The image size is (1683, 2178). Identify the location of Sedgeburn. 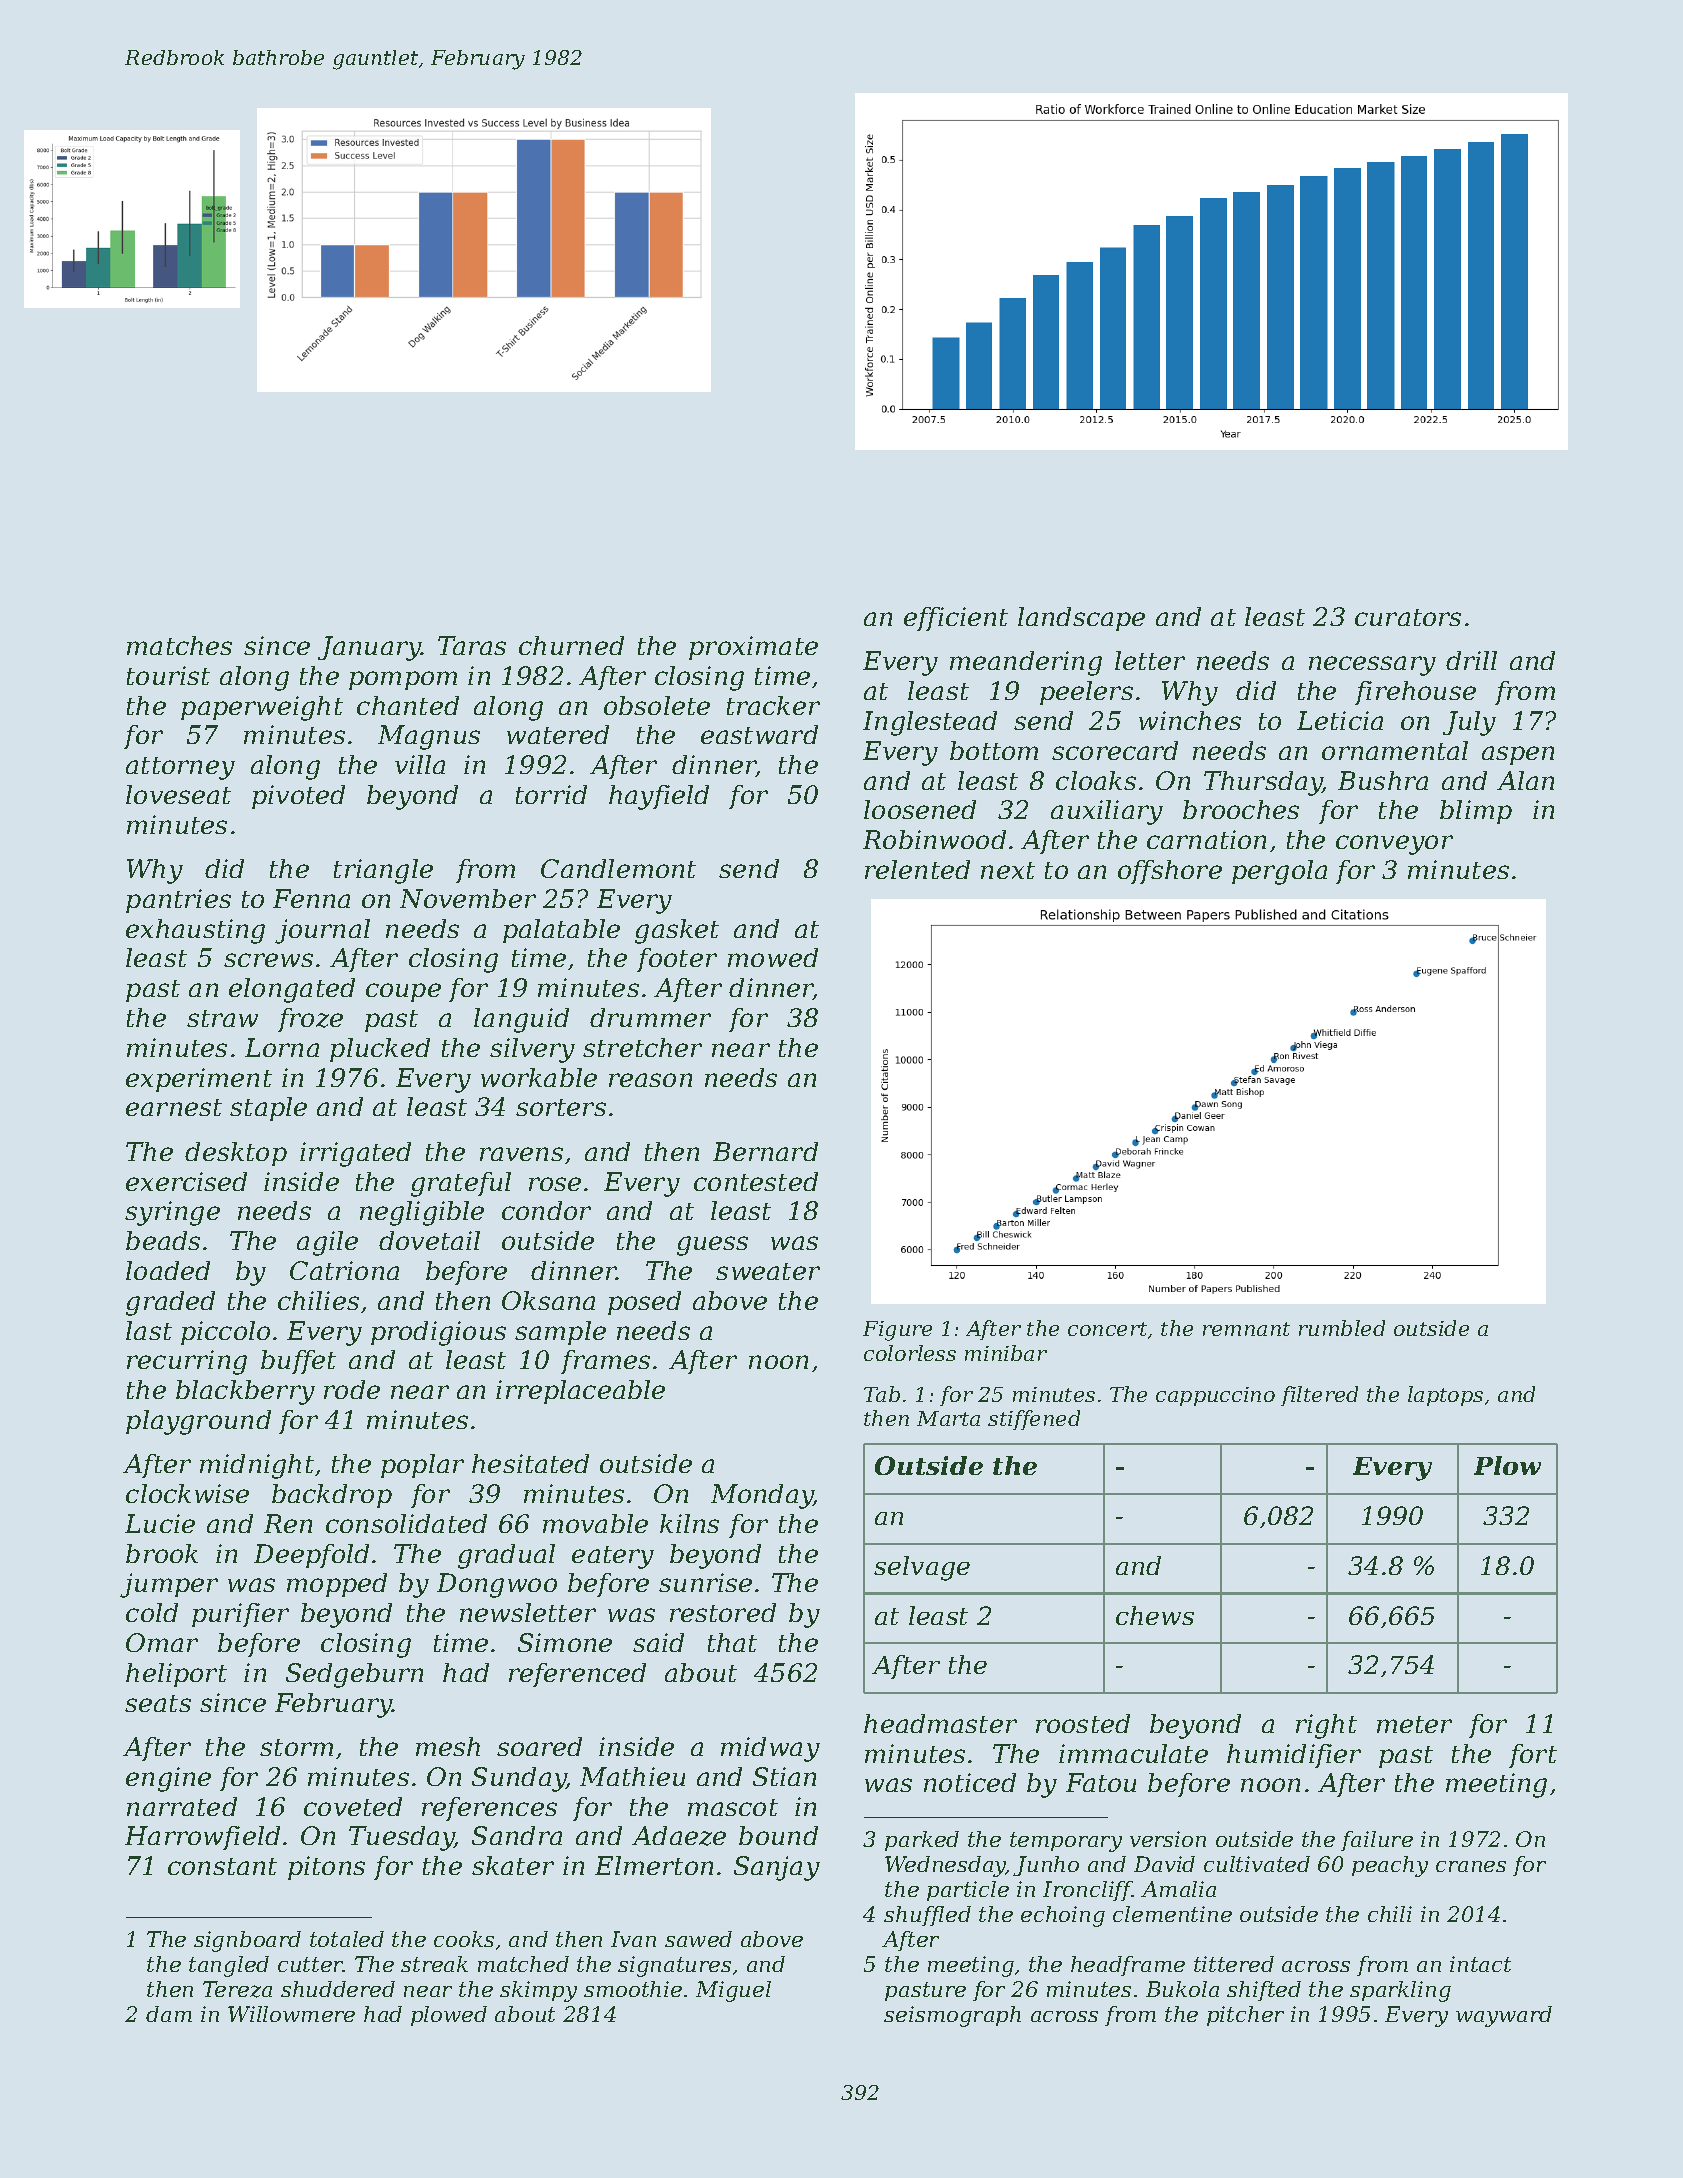
(354, 1675).
